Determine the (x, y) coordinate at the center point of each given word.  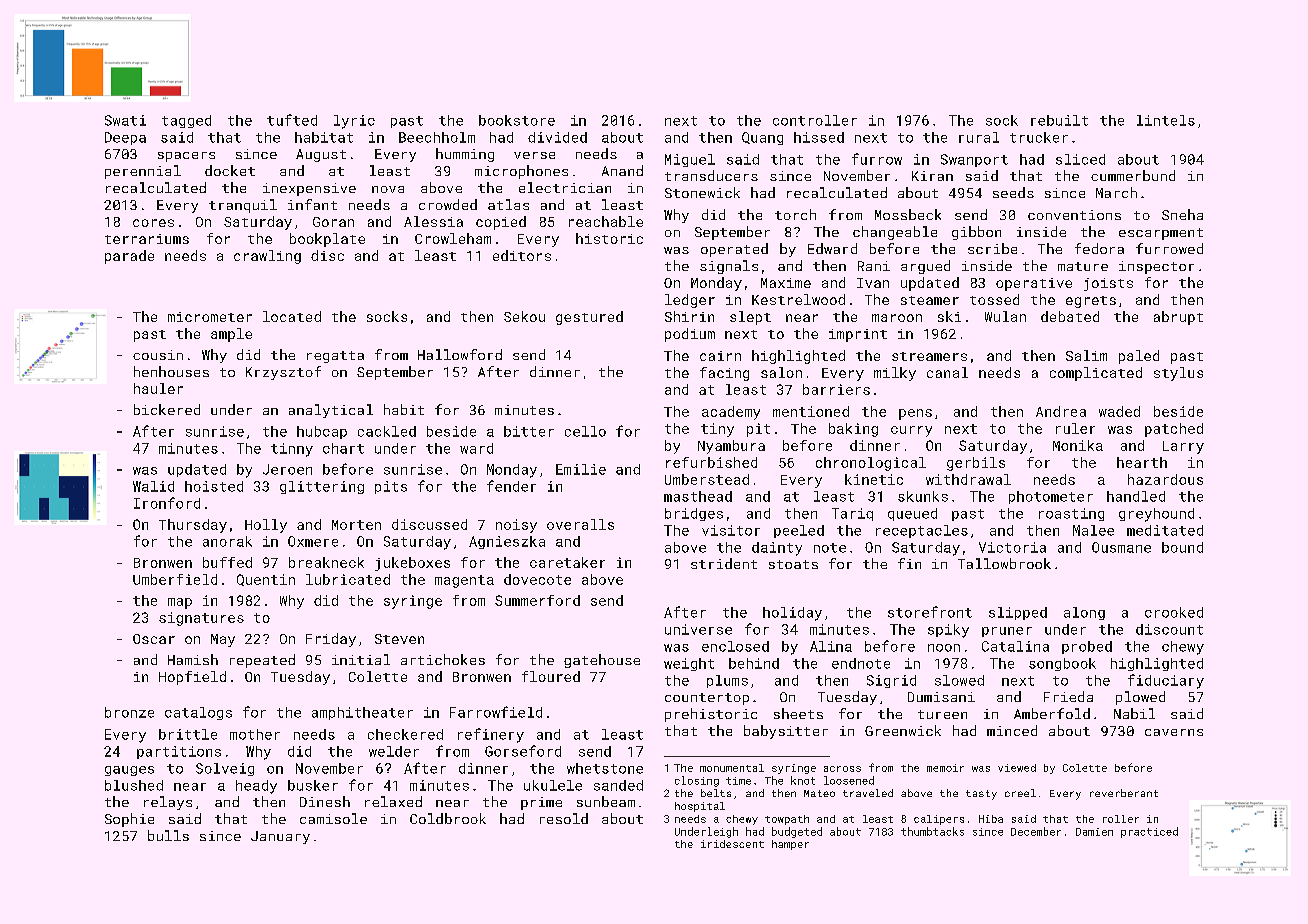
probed (1087, 647)
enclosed (735, 646)
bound (1182, 547)
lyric (354, 122)
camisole (333, 818)
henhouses (171, 371)
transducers (711, 175)
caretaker (567, 562)
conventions (1074, 215)
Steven (399, 639)
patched (1174, 430)
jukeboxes (412, 564)
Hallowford (460, 354)
